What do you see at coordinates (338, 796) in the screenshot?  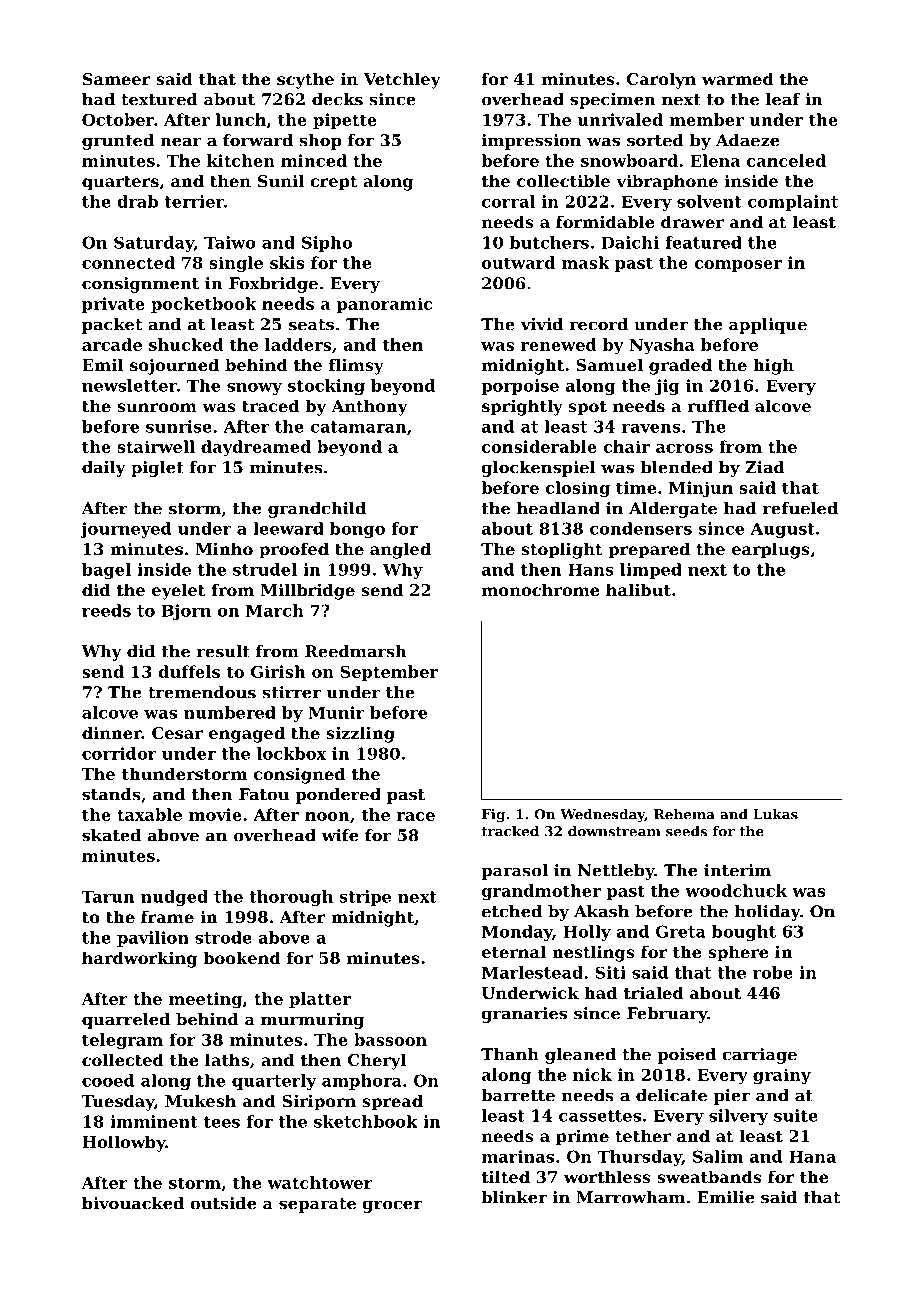 I see `pondered` at bounding box center [338, 796].
